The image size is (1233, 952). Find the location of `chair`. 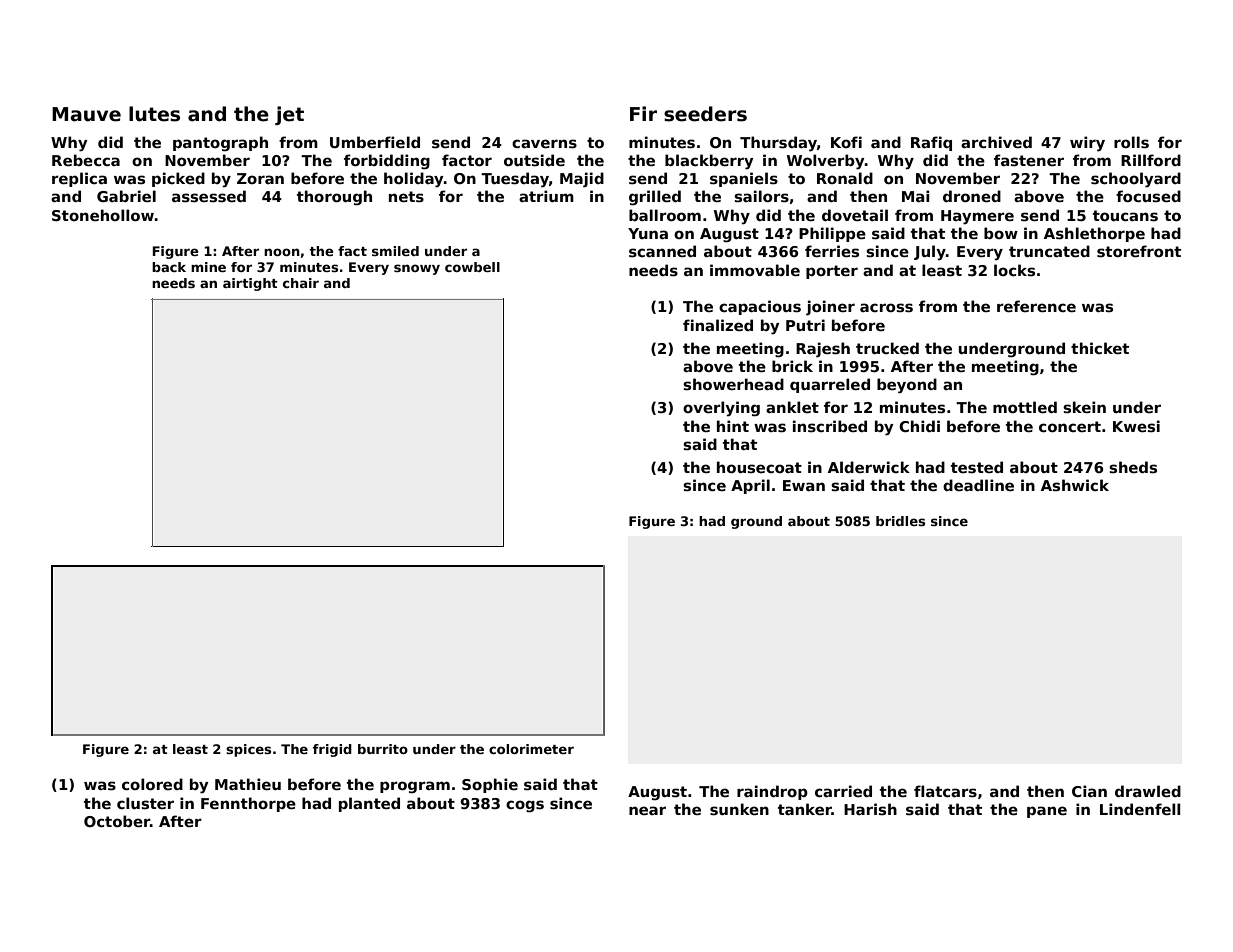

chair is located at coordinates (301, 283).
